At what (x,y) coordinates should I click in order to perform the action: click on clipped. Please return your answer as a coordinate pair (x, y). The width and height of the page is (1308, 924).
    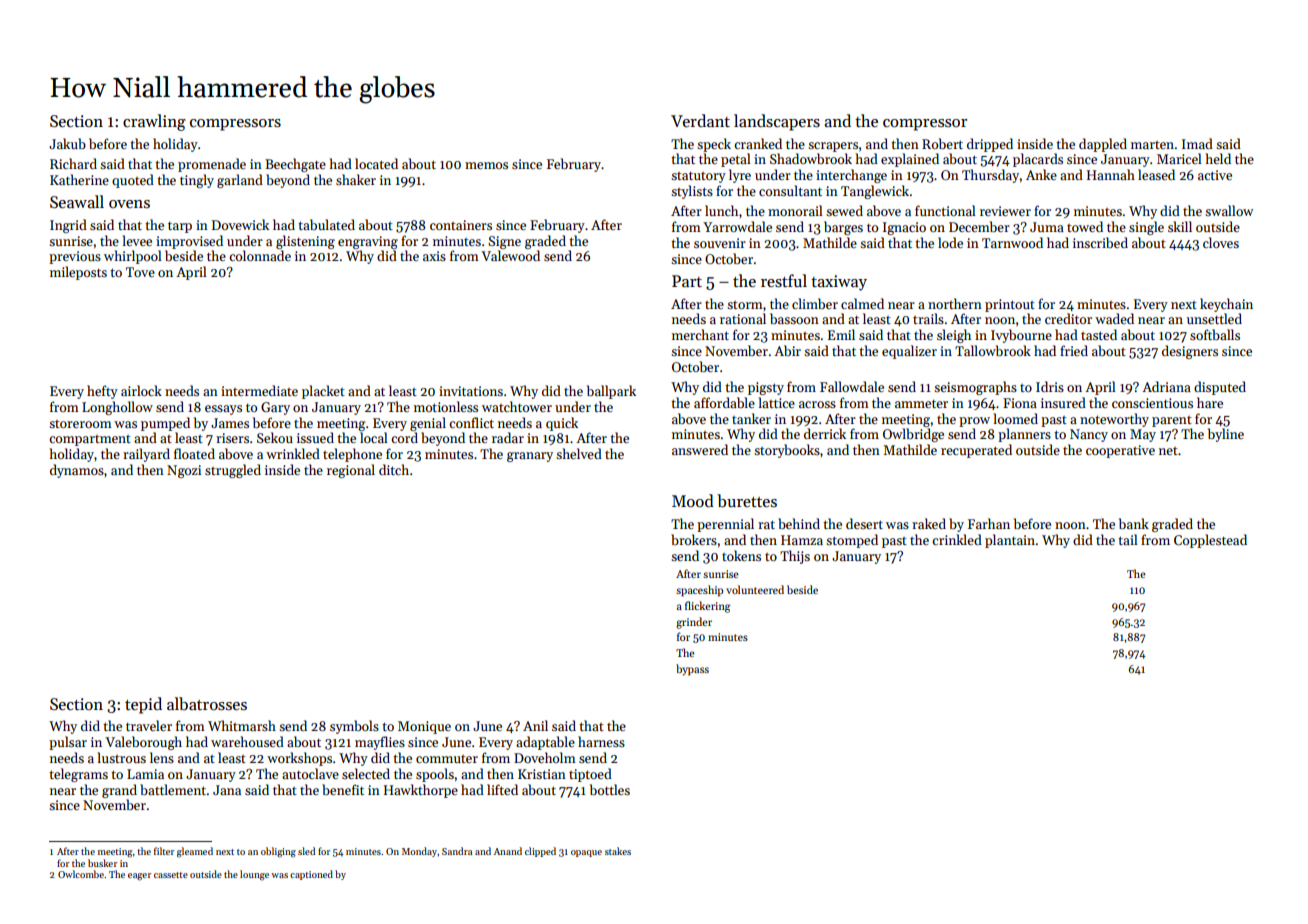
    Looking at the image, I should click on (540, 852).
